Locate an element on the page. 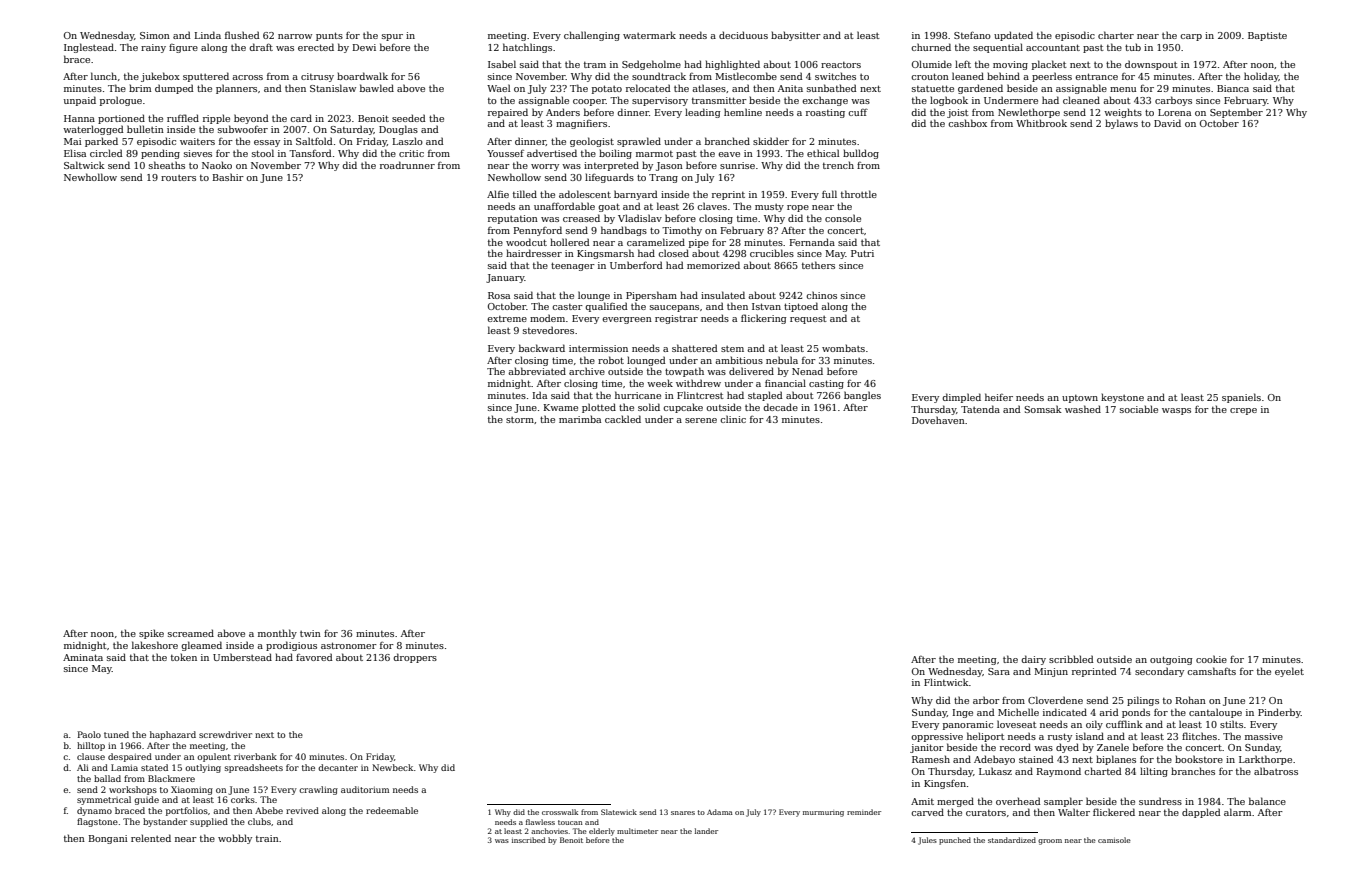 The width and height of the image is (1372, 887). routers is located at coordinates (178, 178).
